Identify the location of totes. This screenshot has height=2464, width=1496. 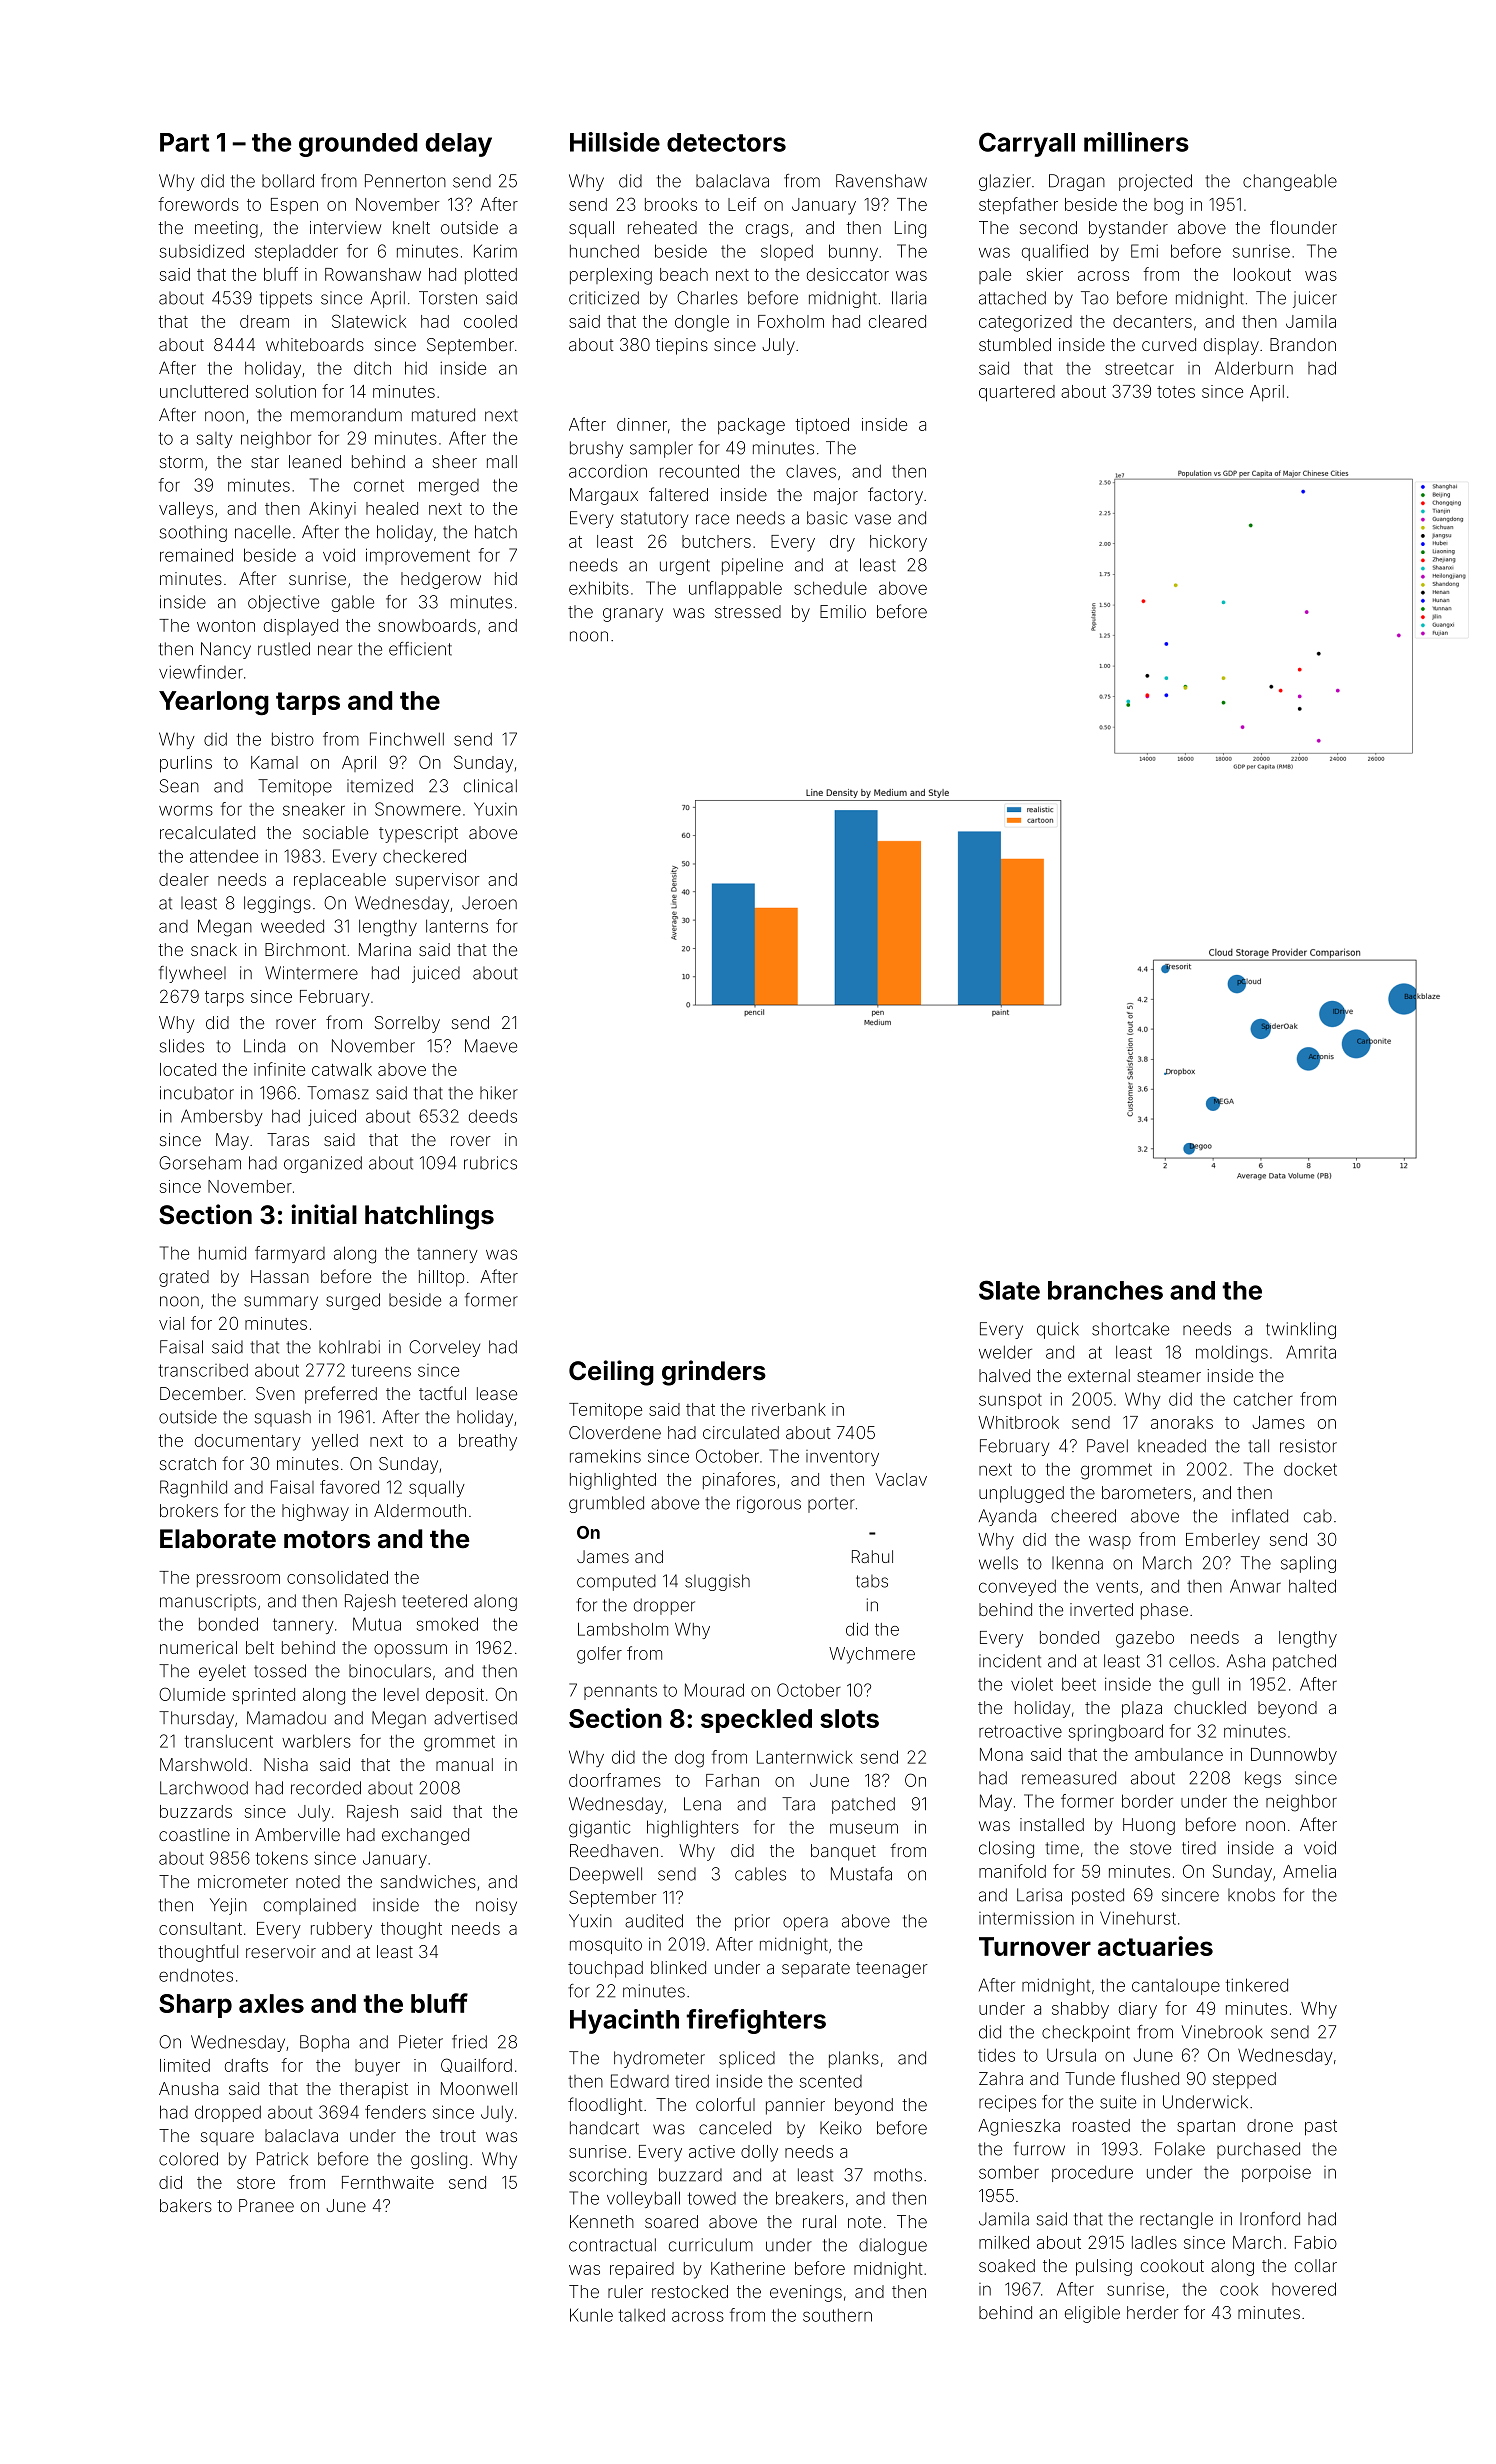
(1176, 392).
